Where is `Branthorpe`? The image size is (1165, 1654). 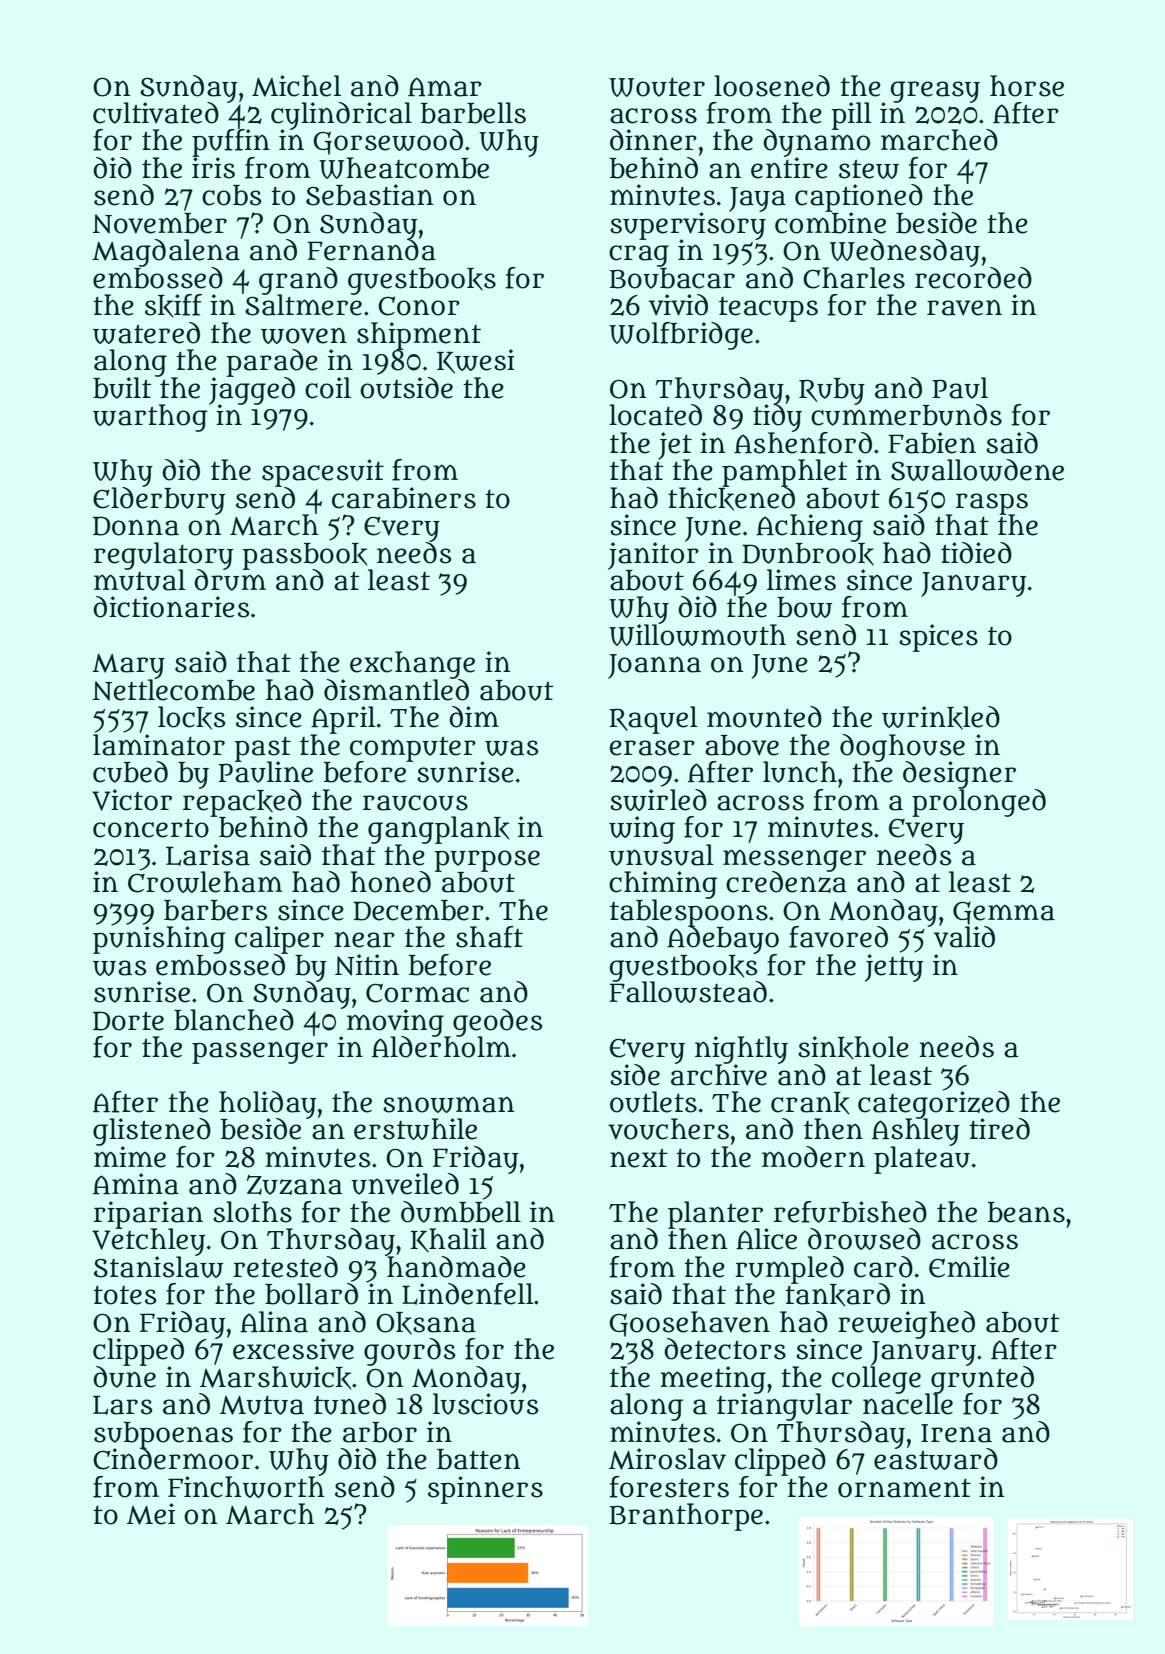
Branthorpe is located at coordinates (686, 1517).
